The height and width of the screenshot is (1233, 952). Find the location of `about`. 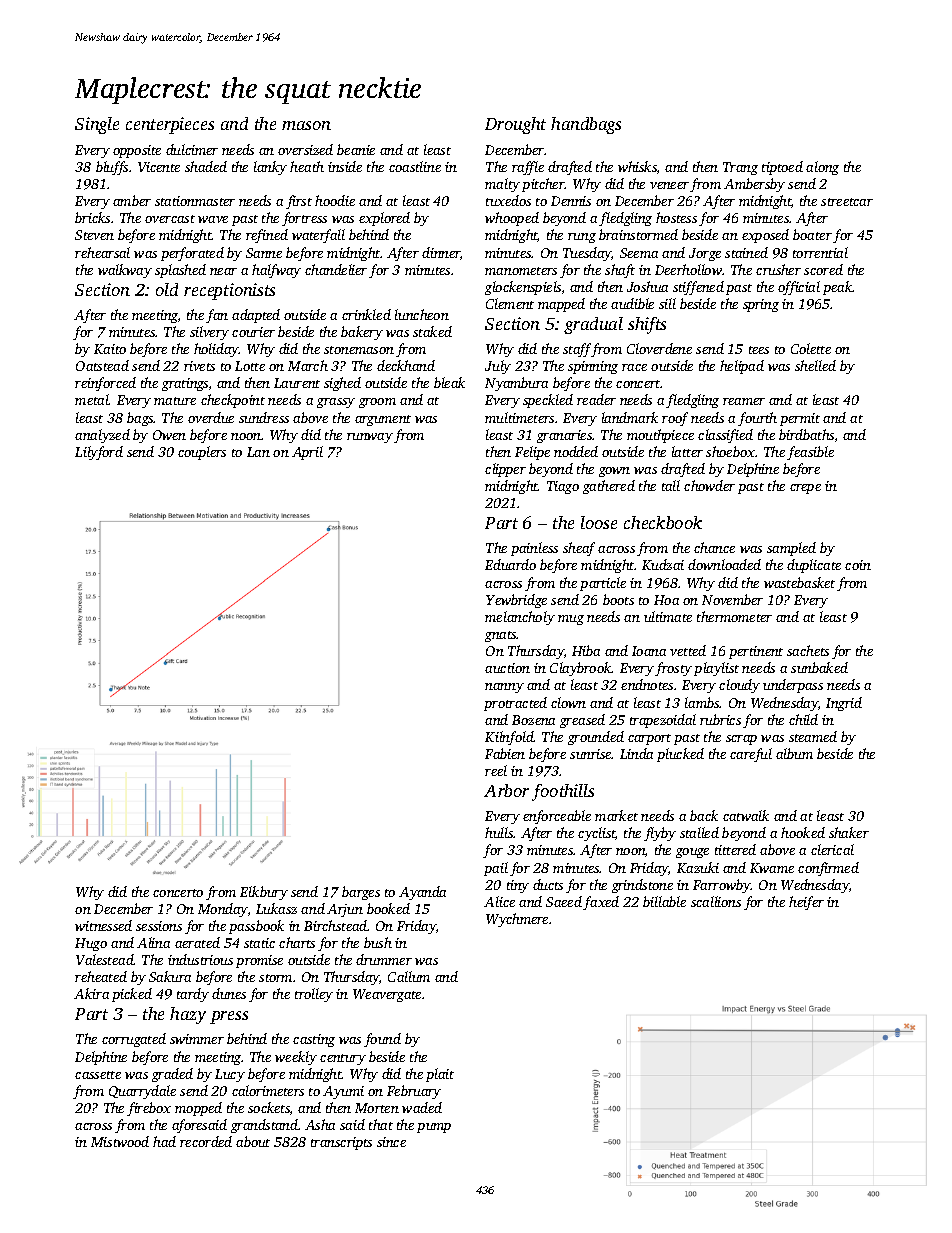

about is located at coordinates (253, 1141).
